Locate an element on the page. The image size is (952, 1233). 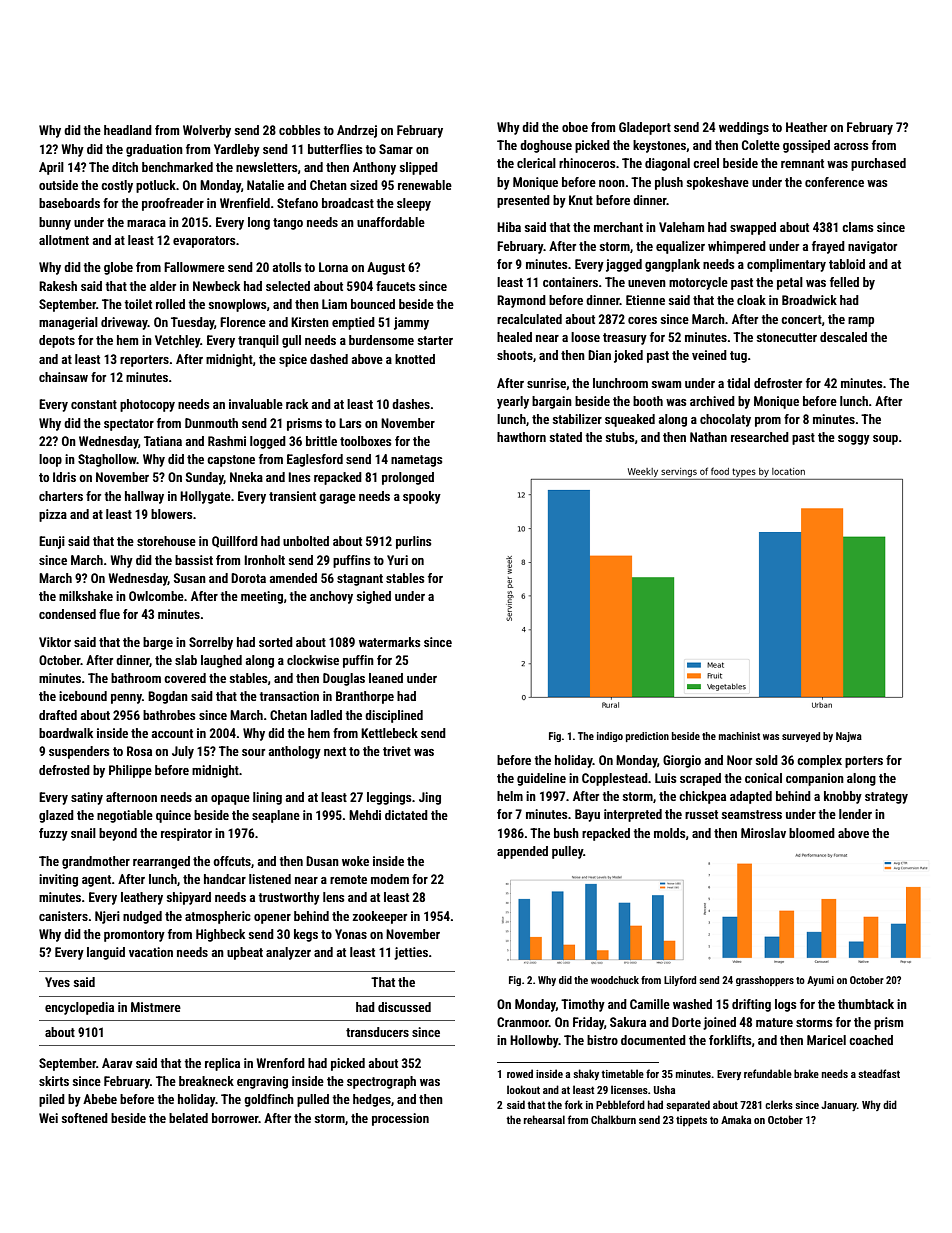
benchmarked is located at coordinates (177, 167).
